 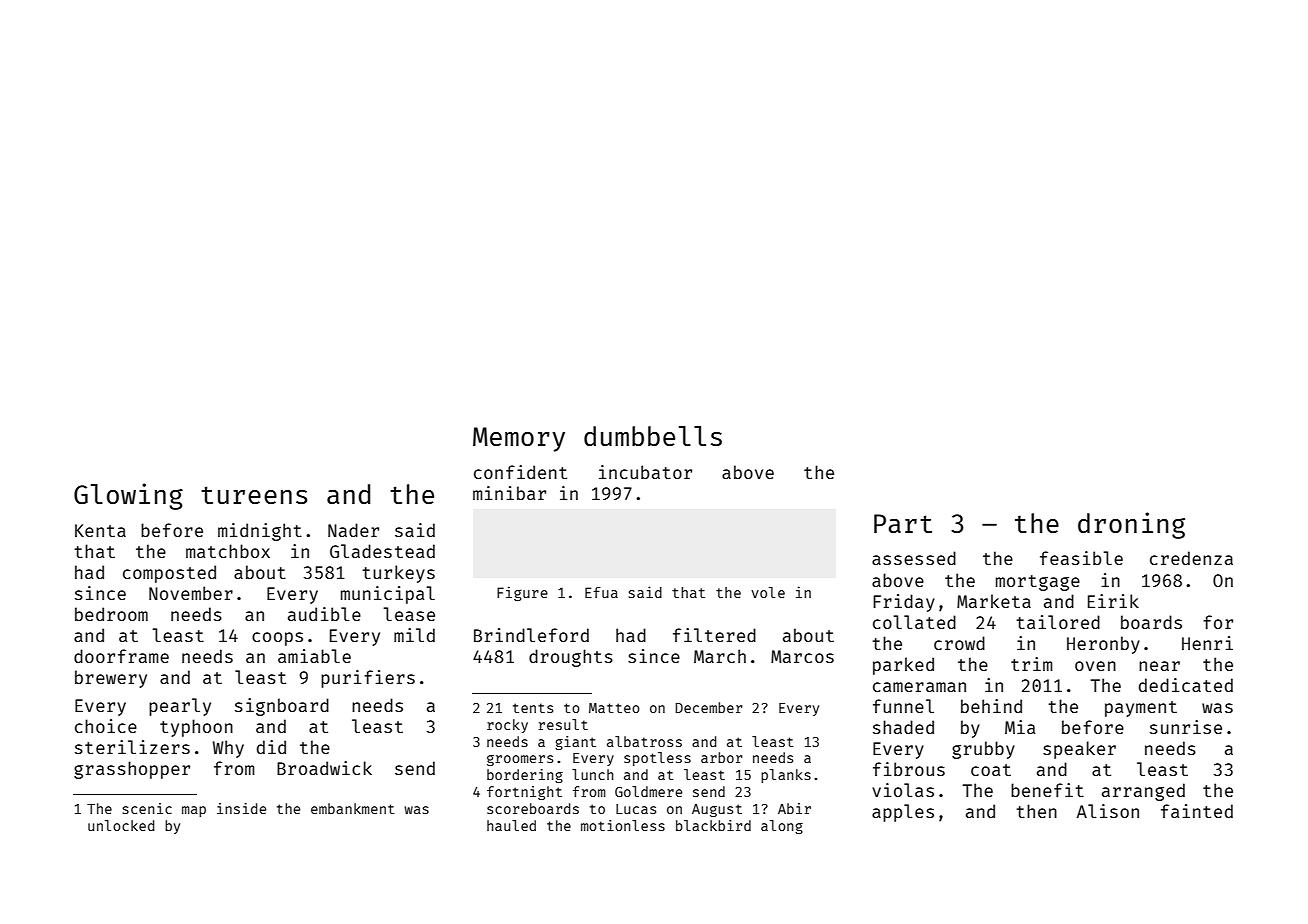 What do you see at coordinates (128, 496) in the screenshot?
I see `Glowing` at bounding box center [128, 496].
